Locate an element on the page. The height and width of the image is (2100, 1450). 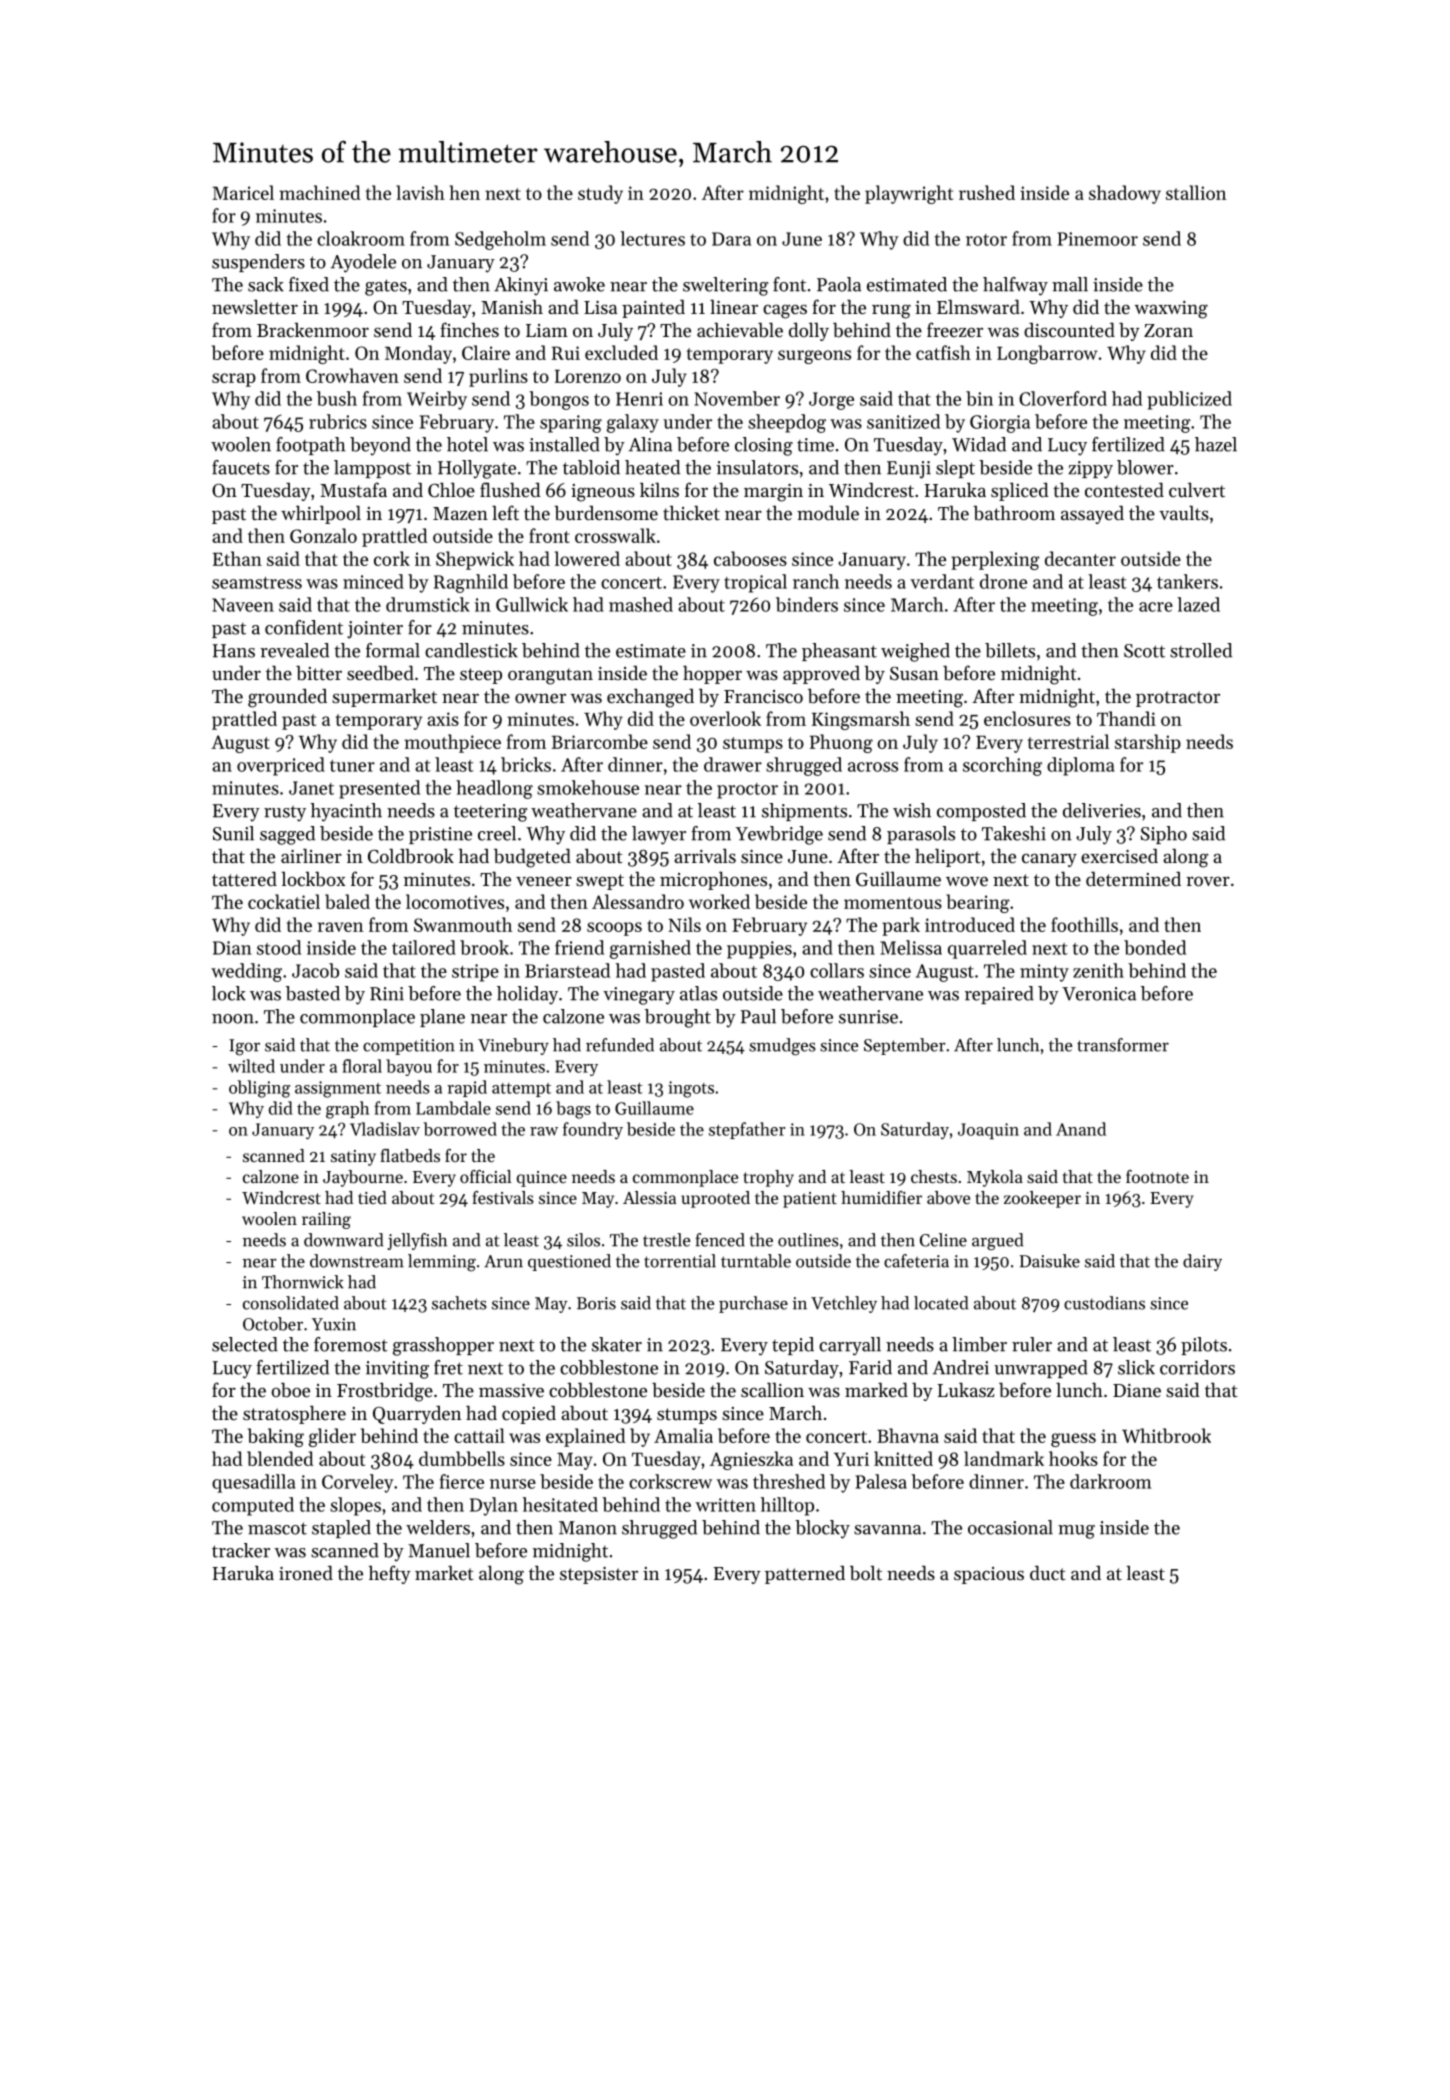
thicket is located at coordinates (691, 513).
